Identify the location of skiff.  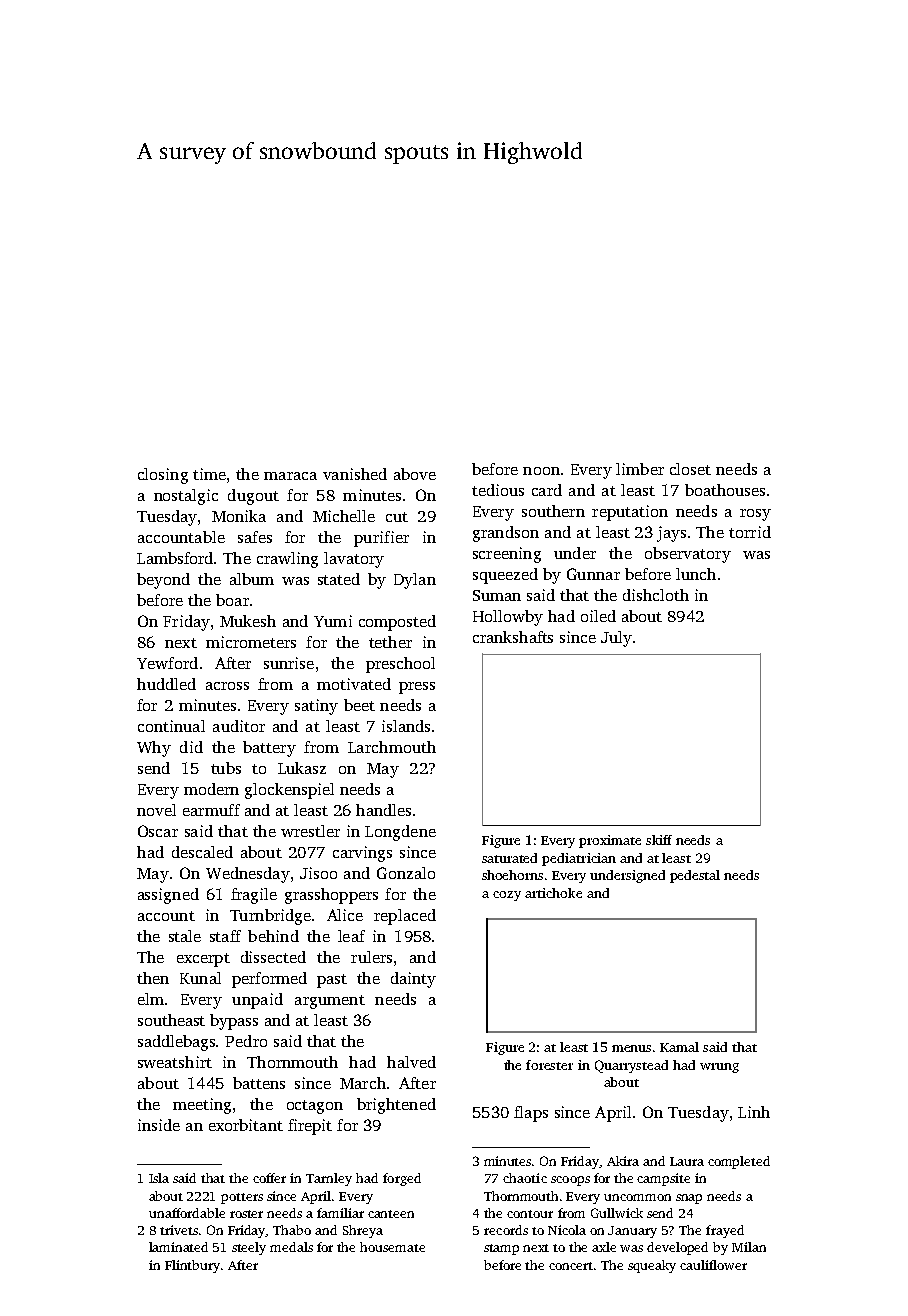
(659, 840).
